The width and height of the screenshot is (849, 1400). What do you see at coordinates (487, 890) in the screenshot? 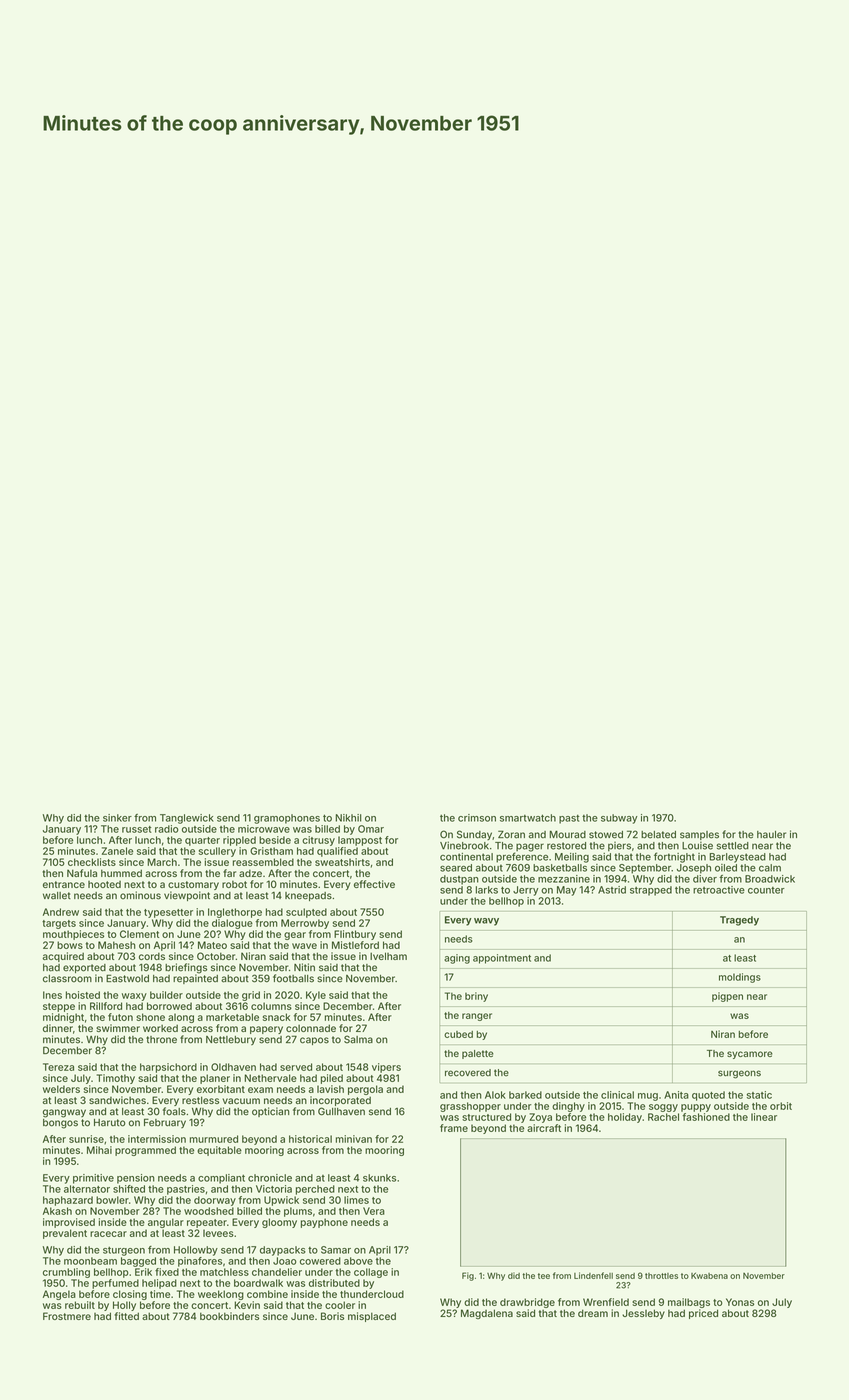
I see `larks` at bounding box center [487, 890].
